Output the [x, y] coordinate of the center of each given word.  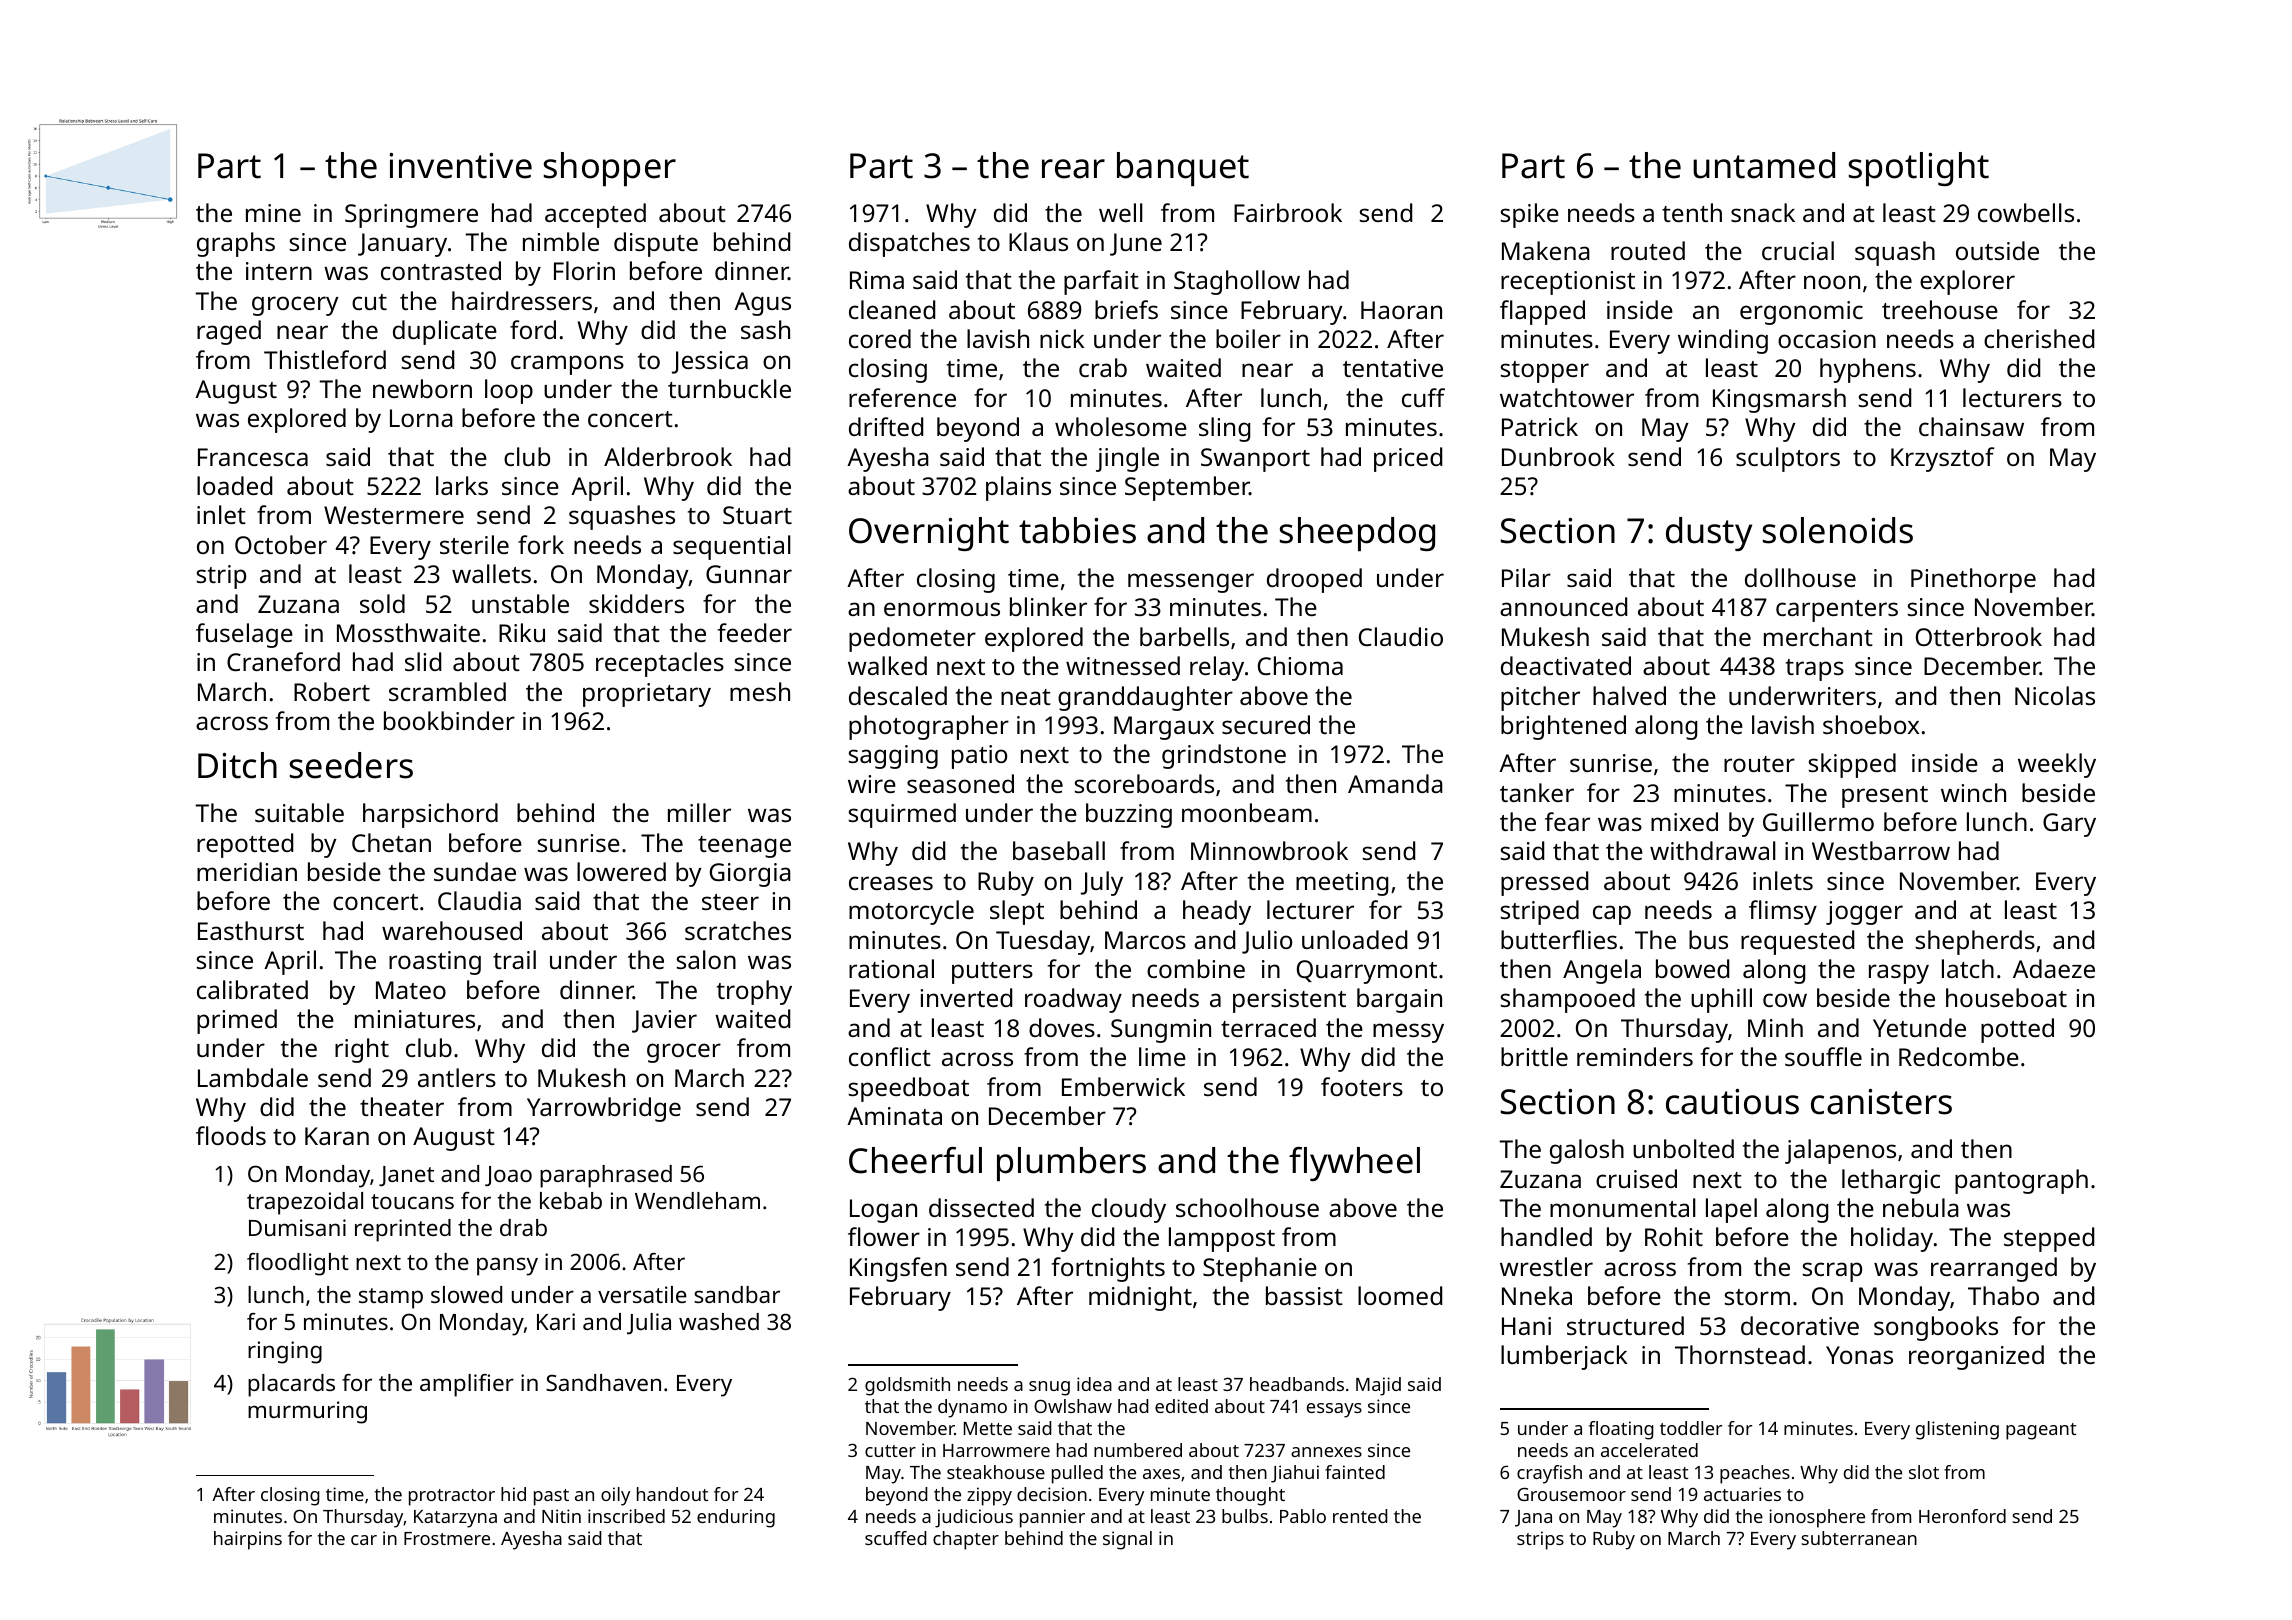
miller [699, 812]
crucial [1798, 250]
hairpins [248, 1540]
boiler [1248, 338]
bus [1708, 939]
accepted [595, 215]
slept [1017, 912]
